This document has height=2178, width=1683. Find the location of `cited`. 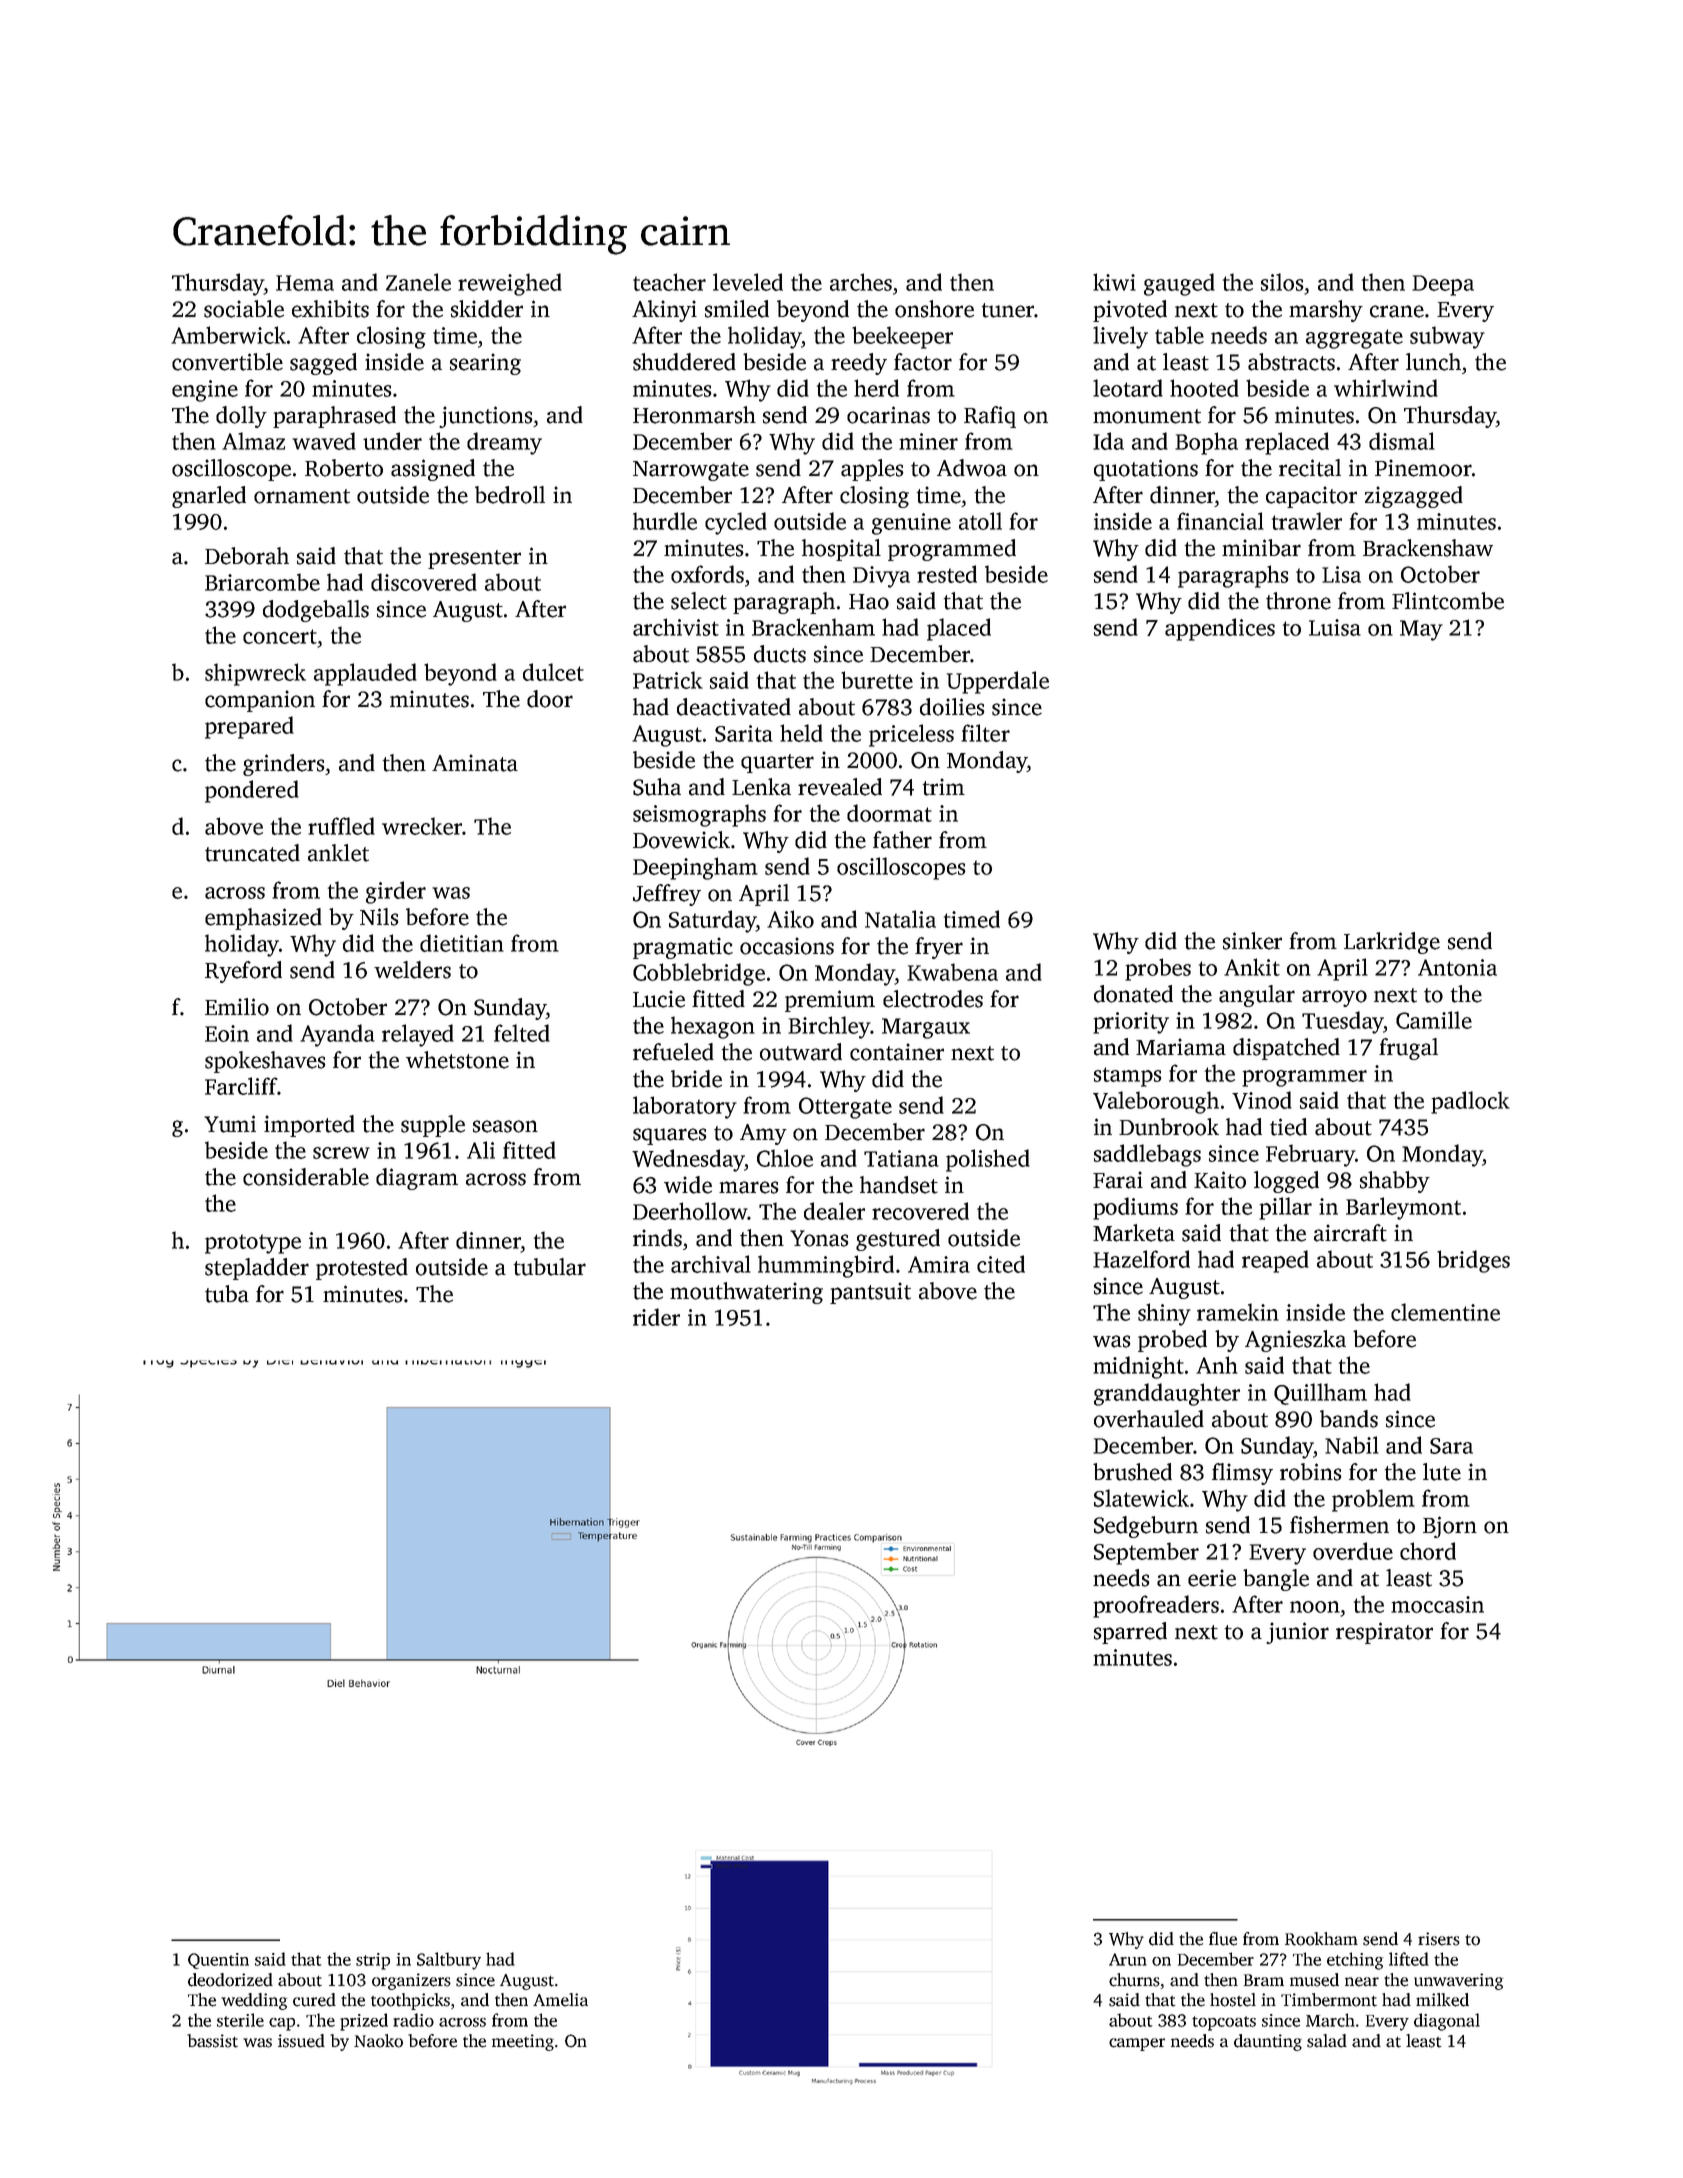

cited is located at coordinates (1001, 1264).
